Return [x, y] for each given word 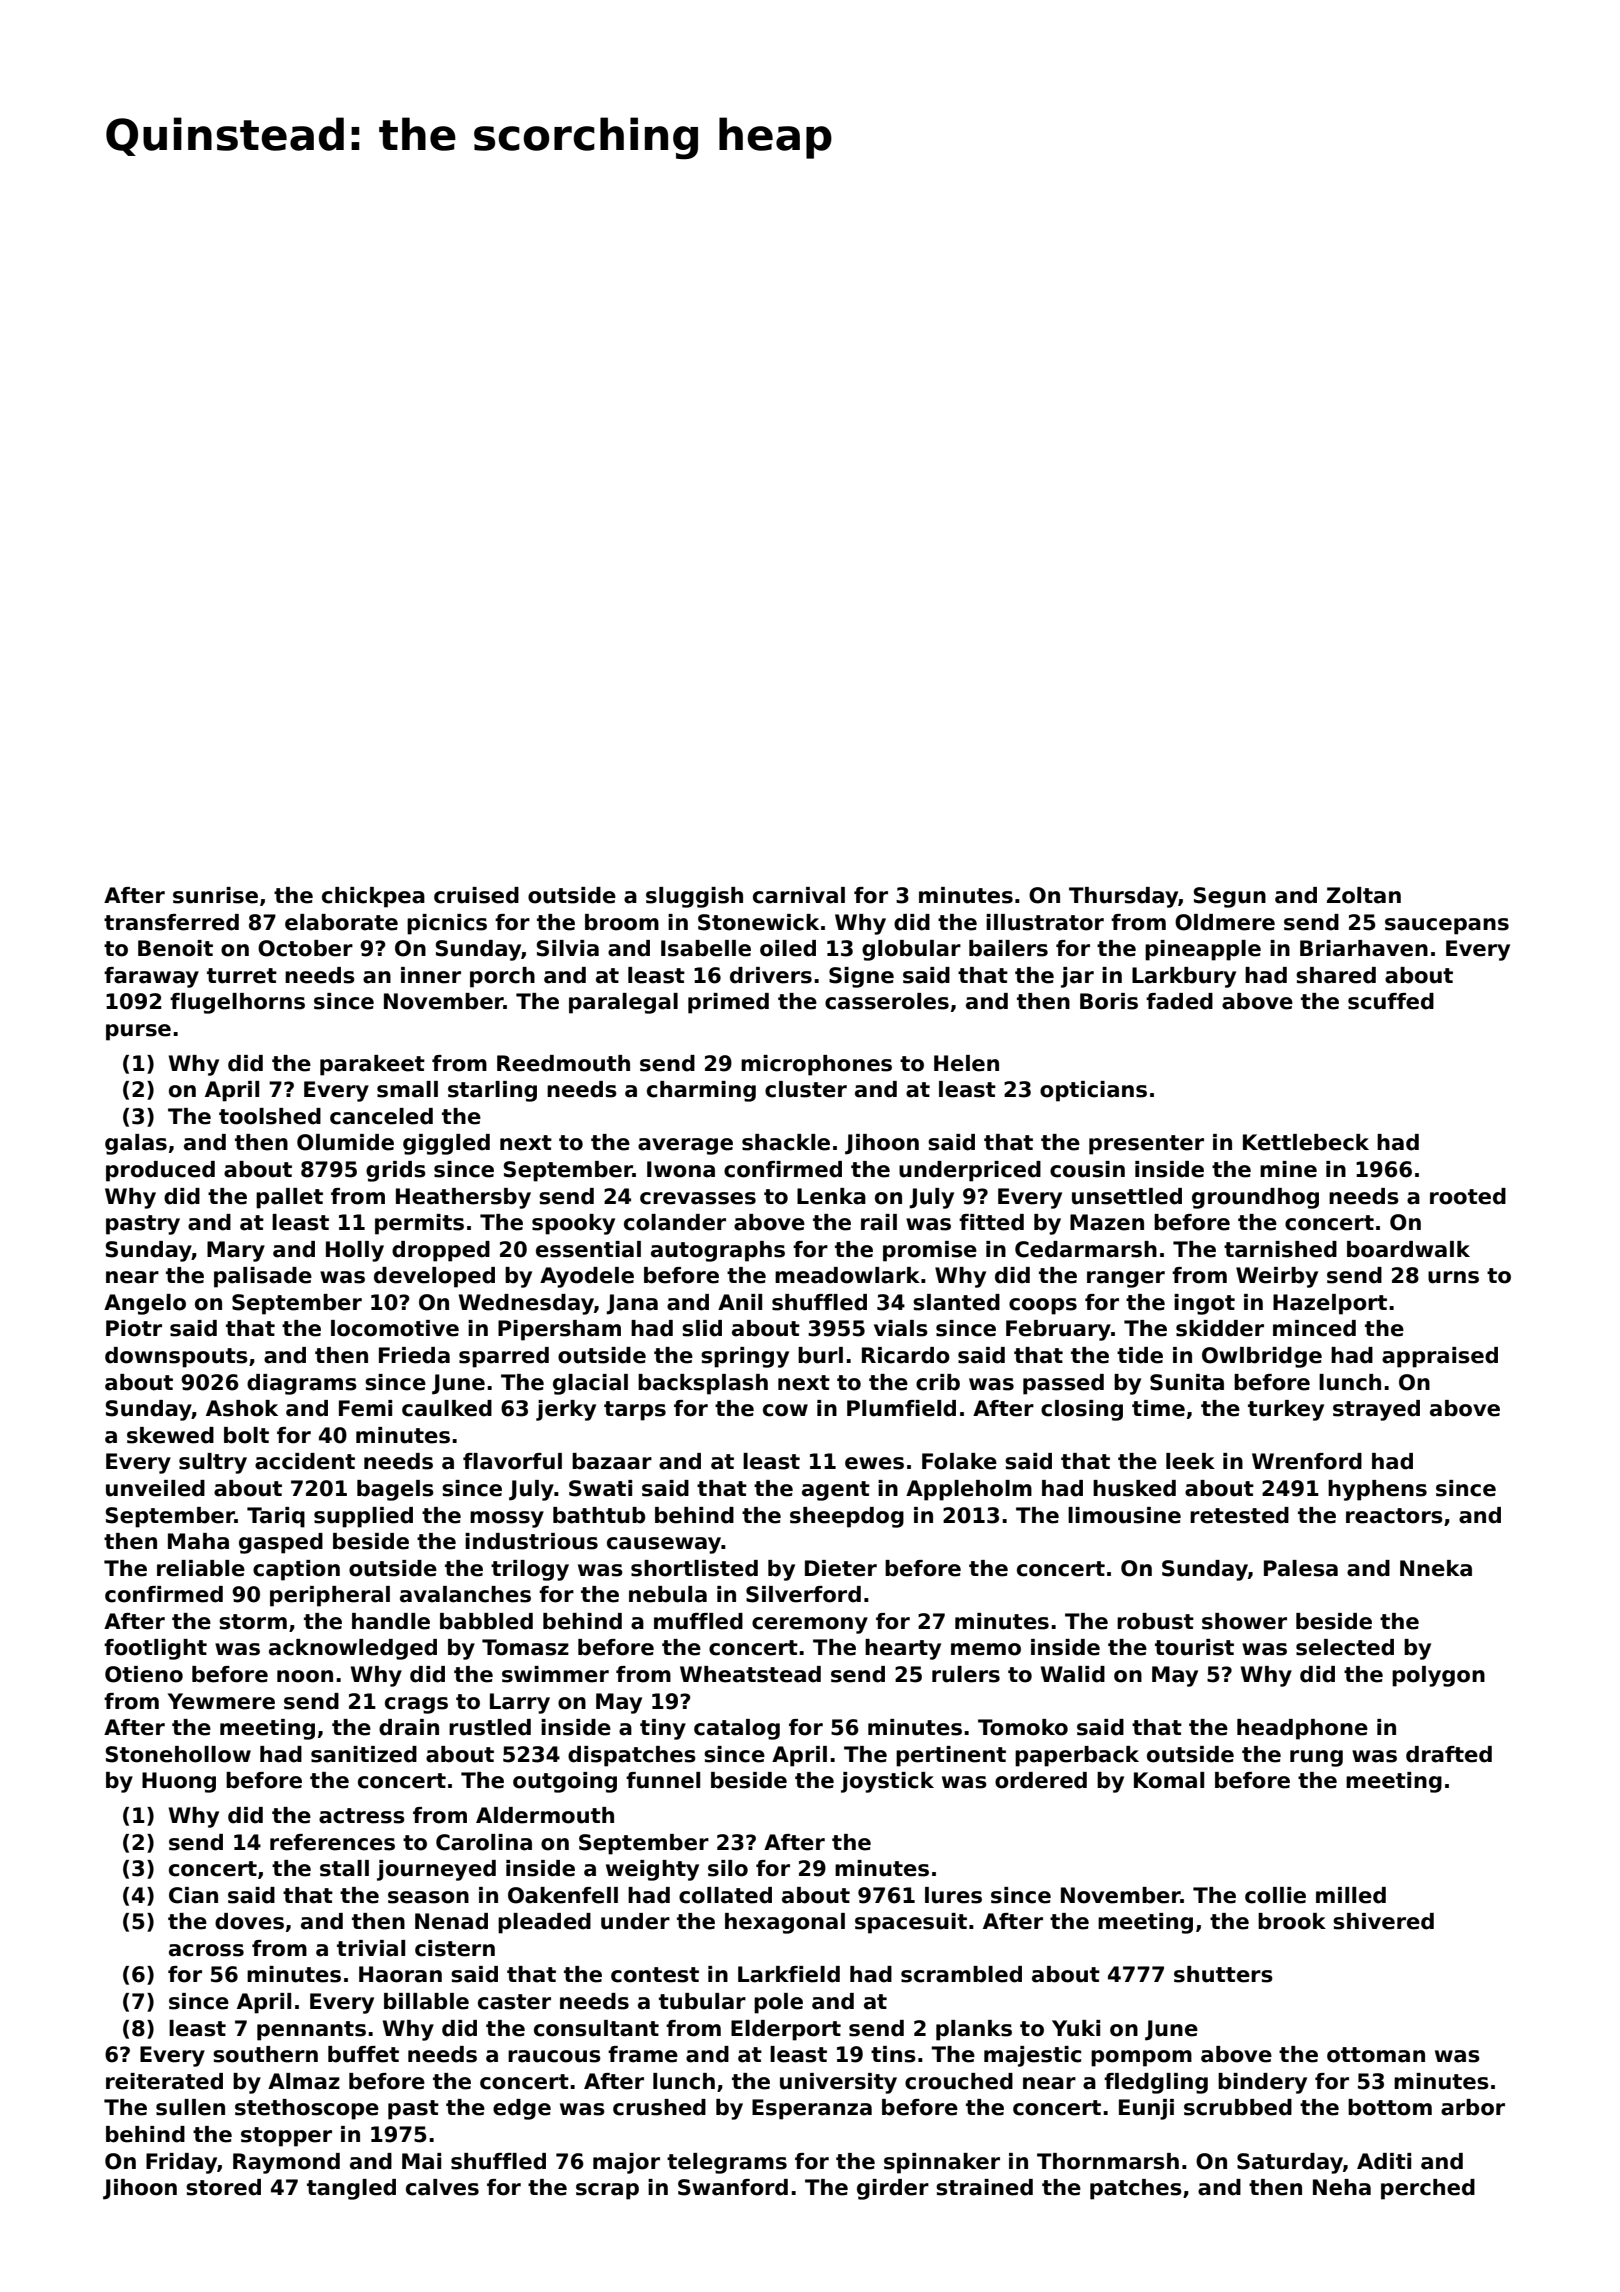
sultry [213, 1463]
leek [1190, 1461]
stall [344, 1868]
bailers [1008, 948]
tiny [663, 1729]
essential [588, 1249]
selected [1345, 1647]
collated [725, 1895]
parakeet [372, 1065]
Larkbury [1184, 977]
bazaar [612, 1461]
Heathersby [463, 1198]
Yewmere [221, 1701]
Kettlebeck [1306, 1142]
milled [1351, 1895]
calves [442, 2187]
